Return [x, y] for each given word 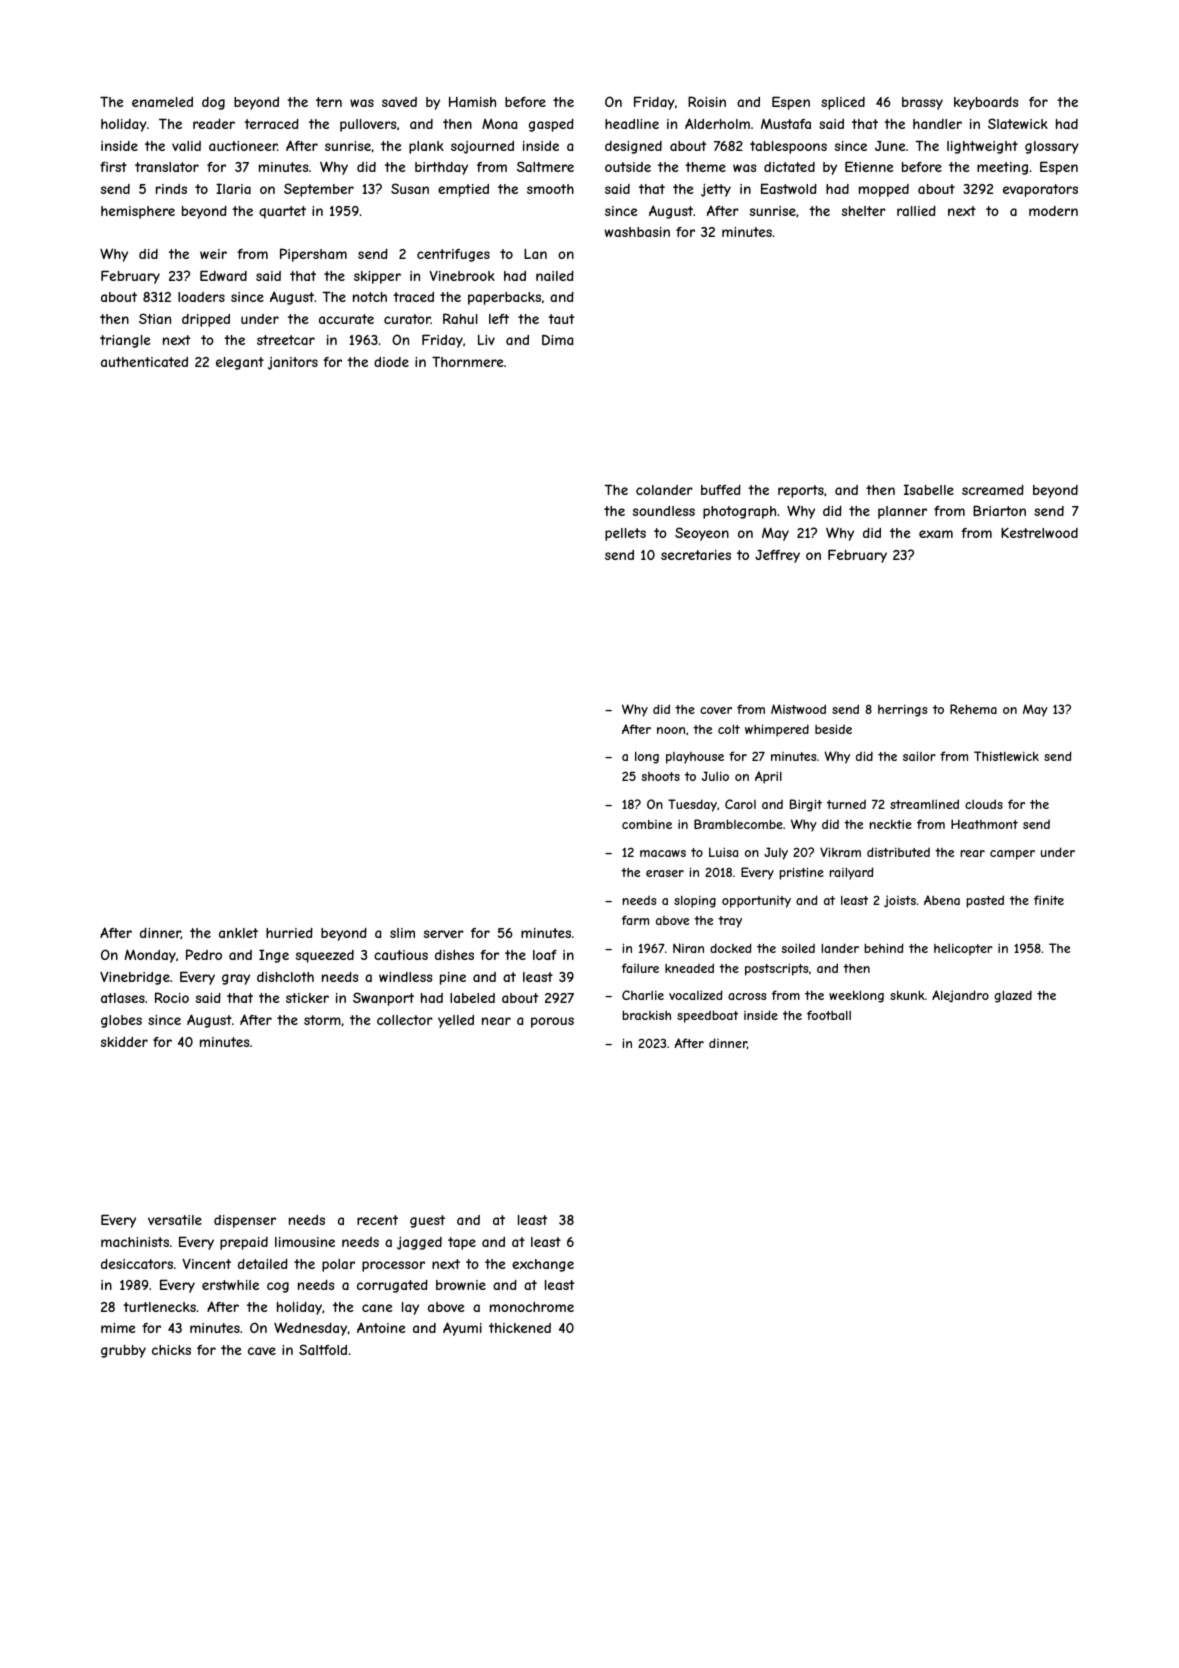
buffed [721, 490]
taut [561, 319]
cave [262, 1351]
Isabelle [929, 489]
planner [902, 512]
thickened [520, 1328]
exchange [543, 1265]
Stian [155, 318]
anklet [238, 933]
